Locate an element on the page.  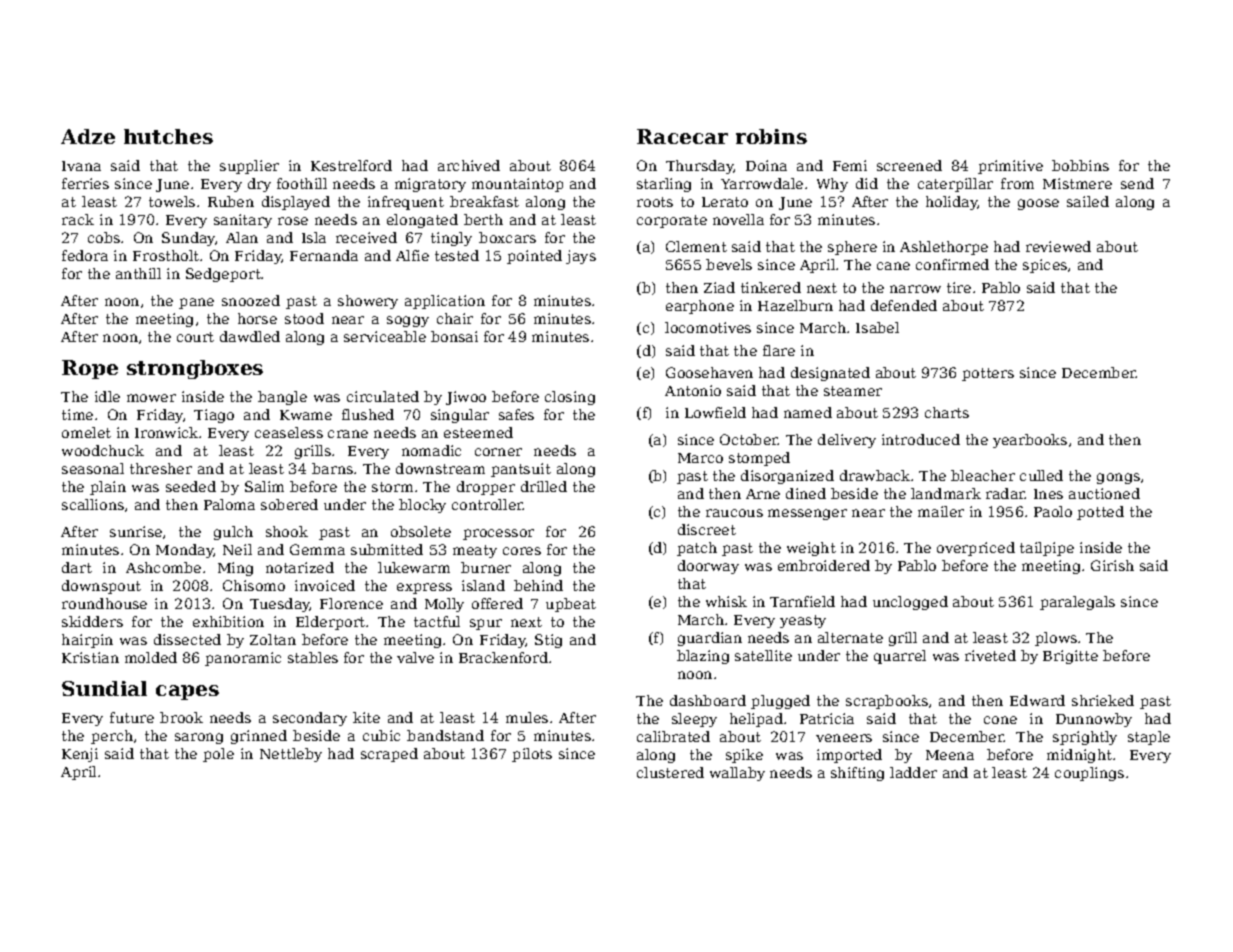
gongs is located at coordinates (1118, 478).
